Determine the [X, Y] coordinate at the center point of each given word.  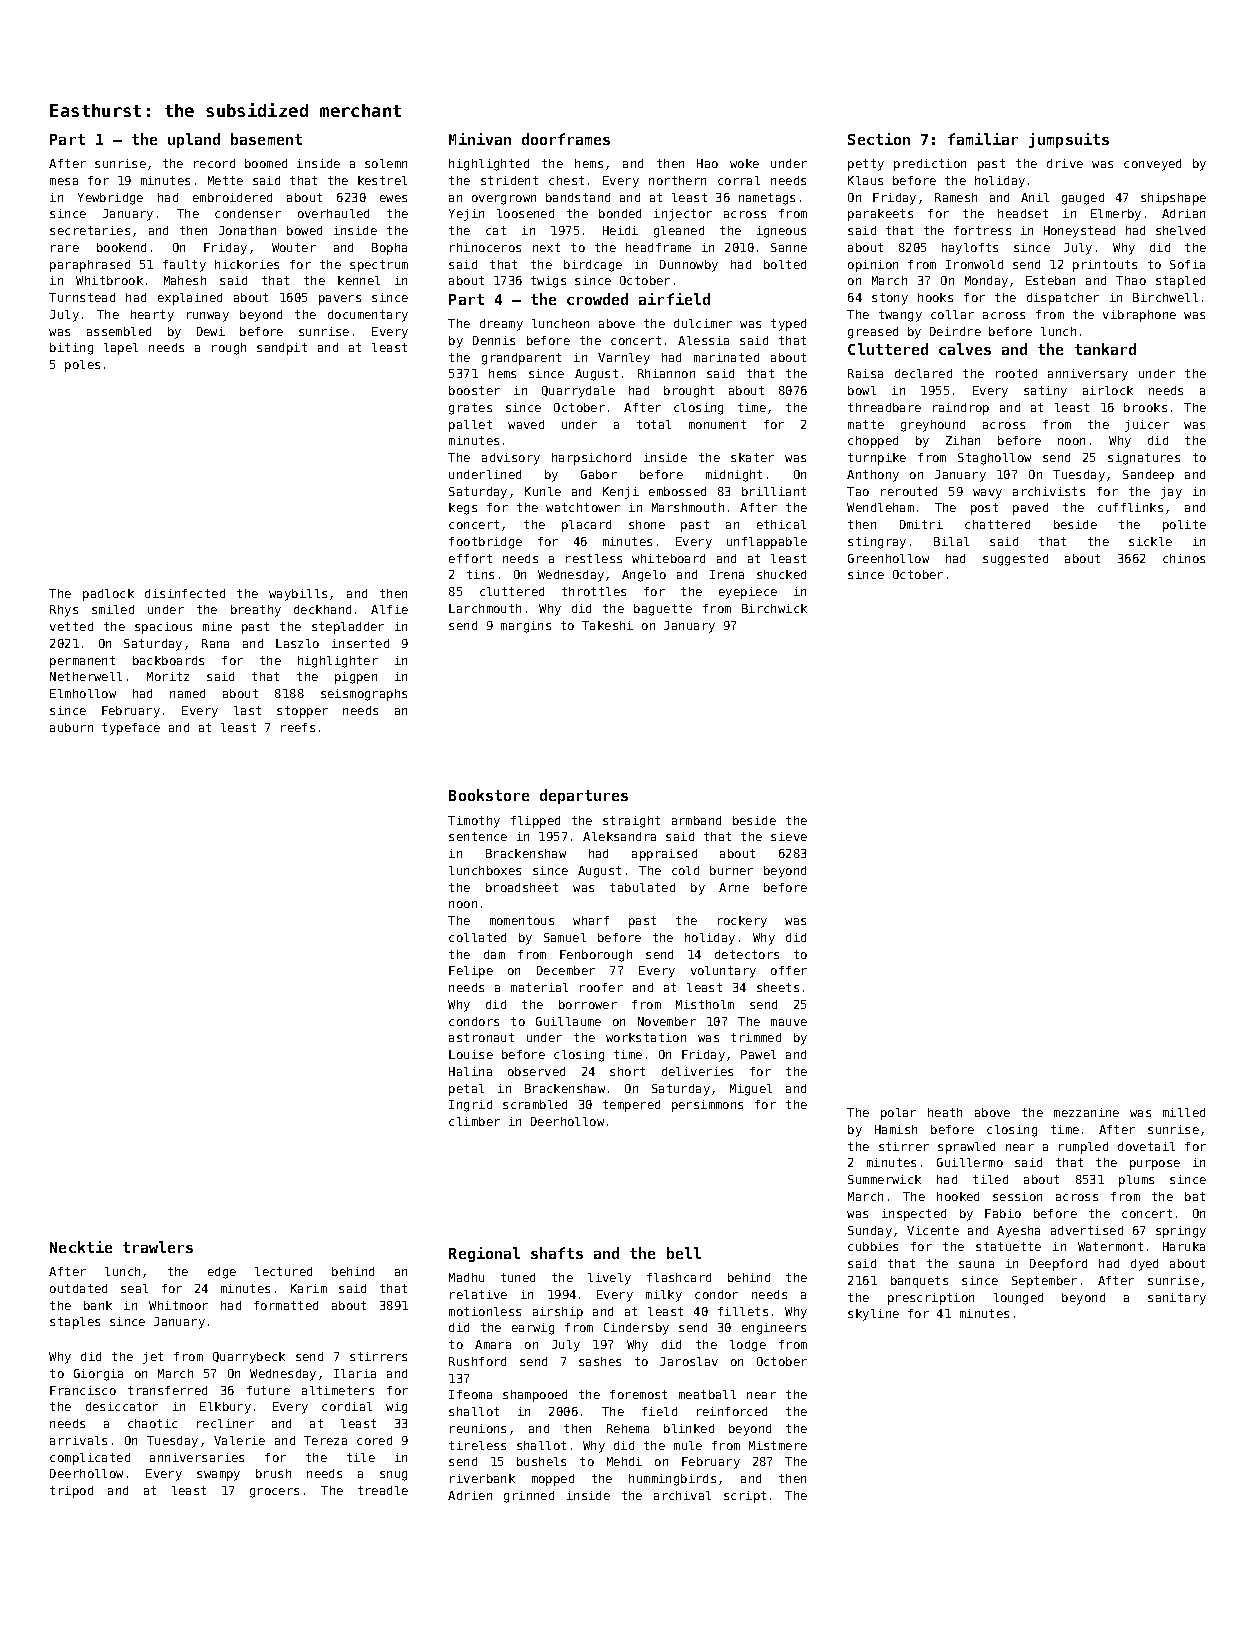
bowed [304, 230]
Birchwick [774, 608]
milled [1184, 1112]
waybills [298, 595]
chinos [1184, 558]
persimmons [707, 1106]
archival [682, 1495]
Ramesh [956, 197]
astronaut [481, 1037]
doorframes [566, 139]
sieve [789, 836]
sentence [478, 836]
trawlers [158, 1247]
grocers [274, 1493]
